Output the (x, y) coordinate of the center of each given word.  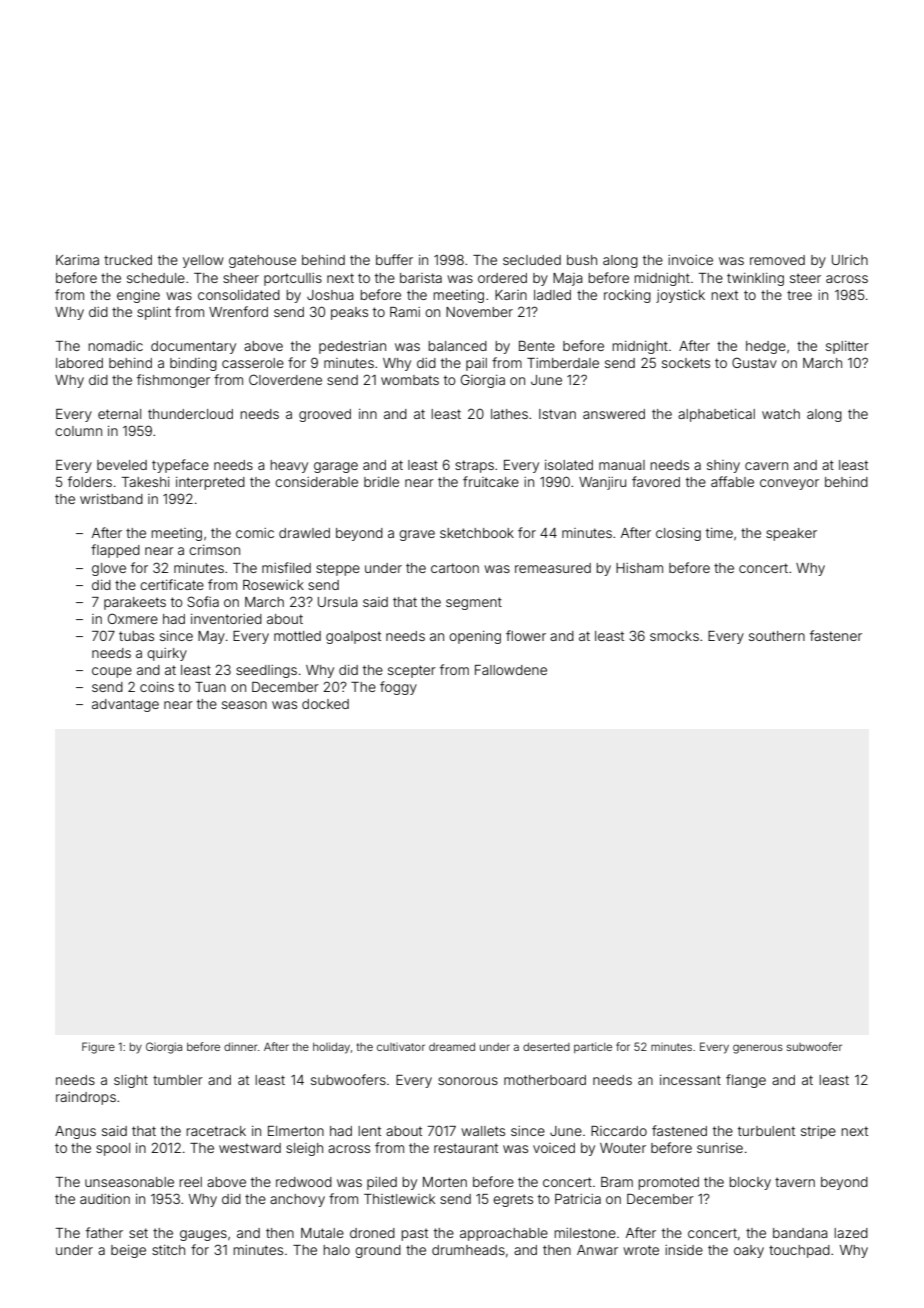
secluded (532, 260)
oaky (749, 1251)
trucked (128, 260)
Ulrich (850, 260)
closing (678, 534)
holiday (331, 1048)
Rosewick (273, 585)
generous (758, 1049)
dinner (240, 1046)
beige (128, 1251)
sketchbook (477, 533)
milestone (585, 1233)
